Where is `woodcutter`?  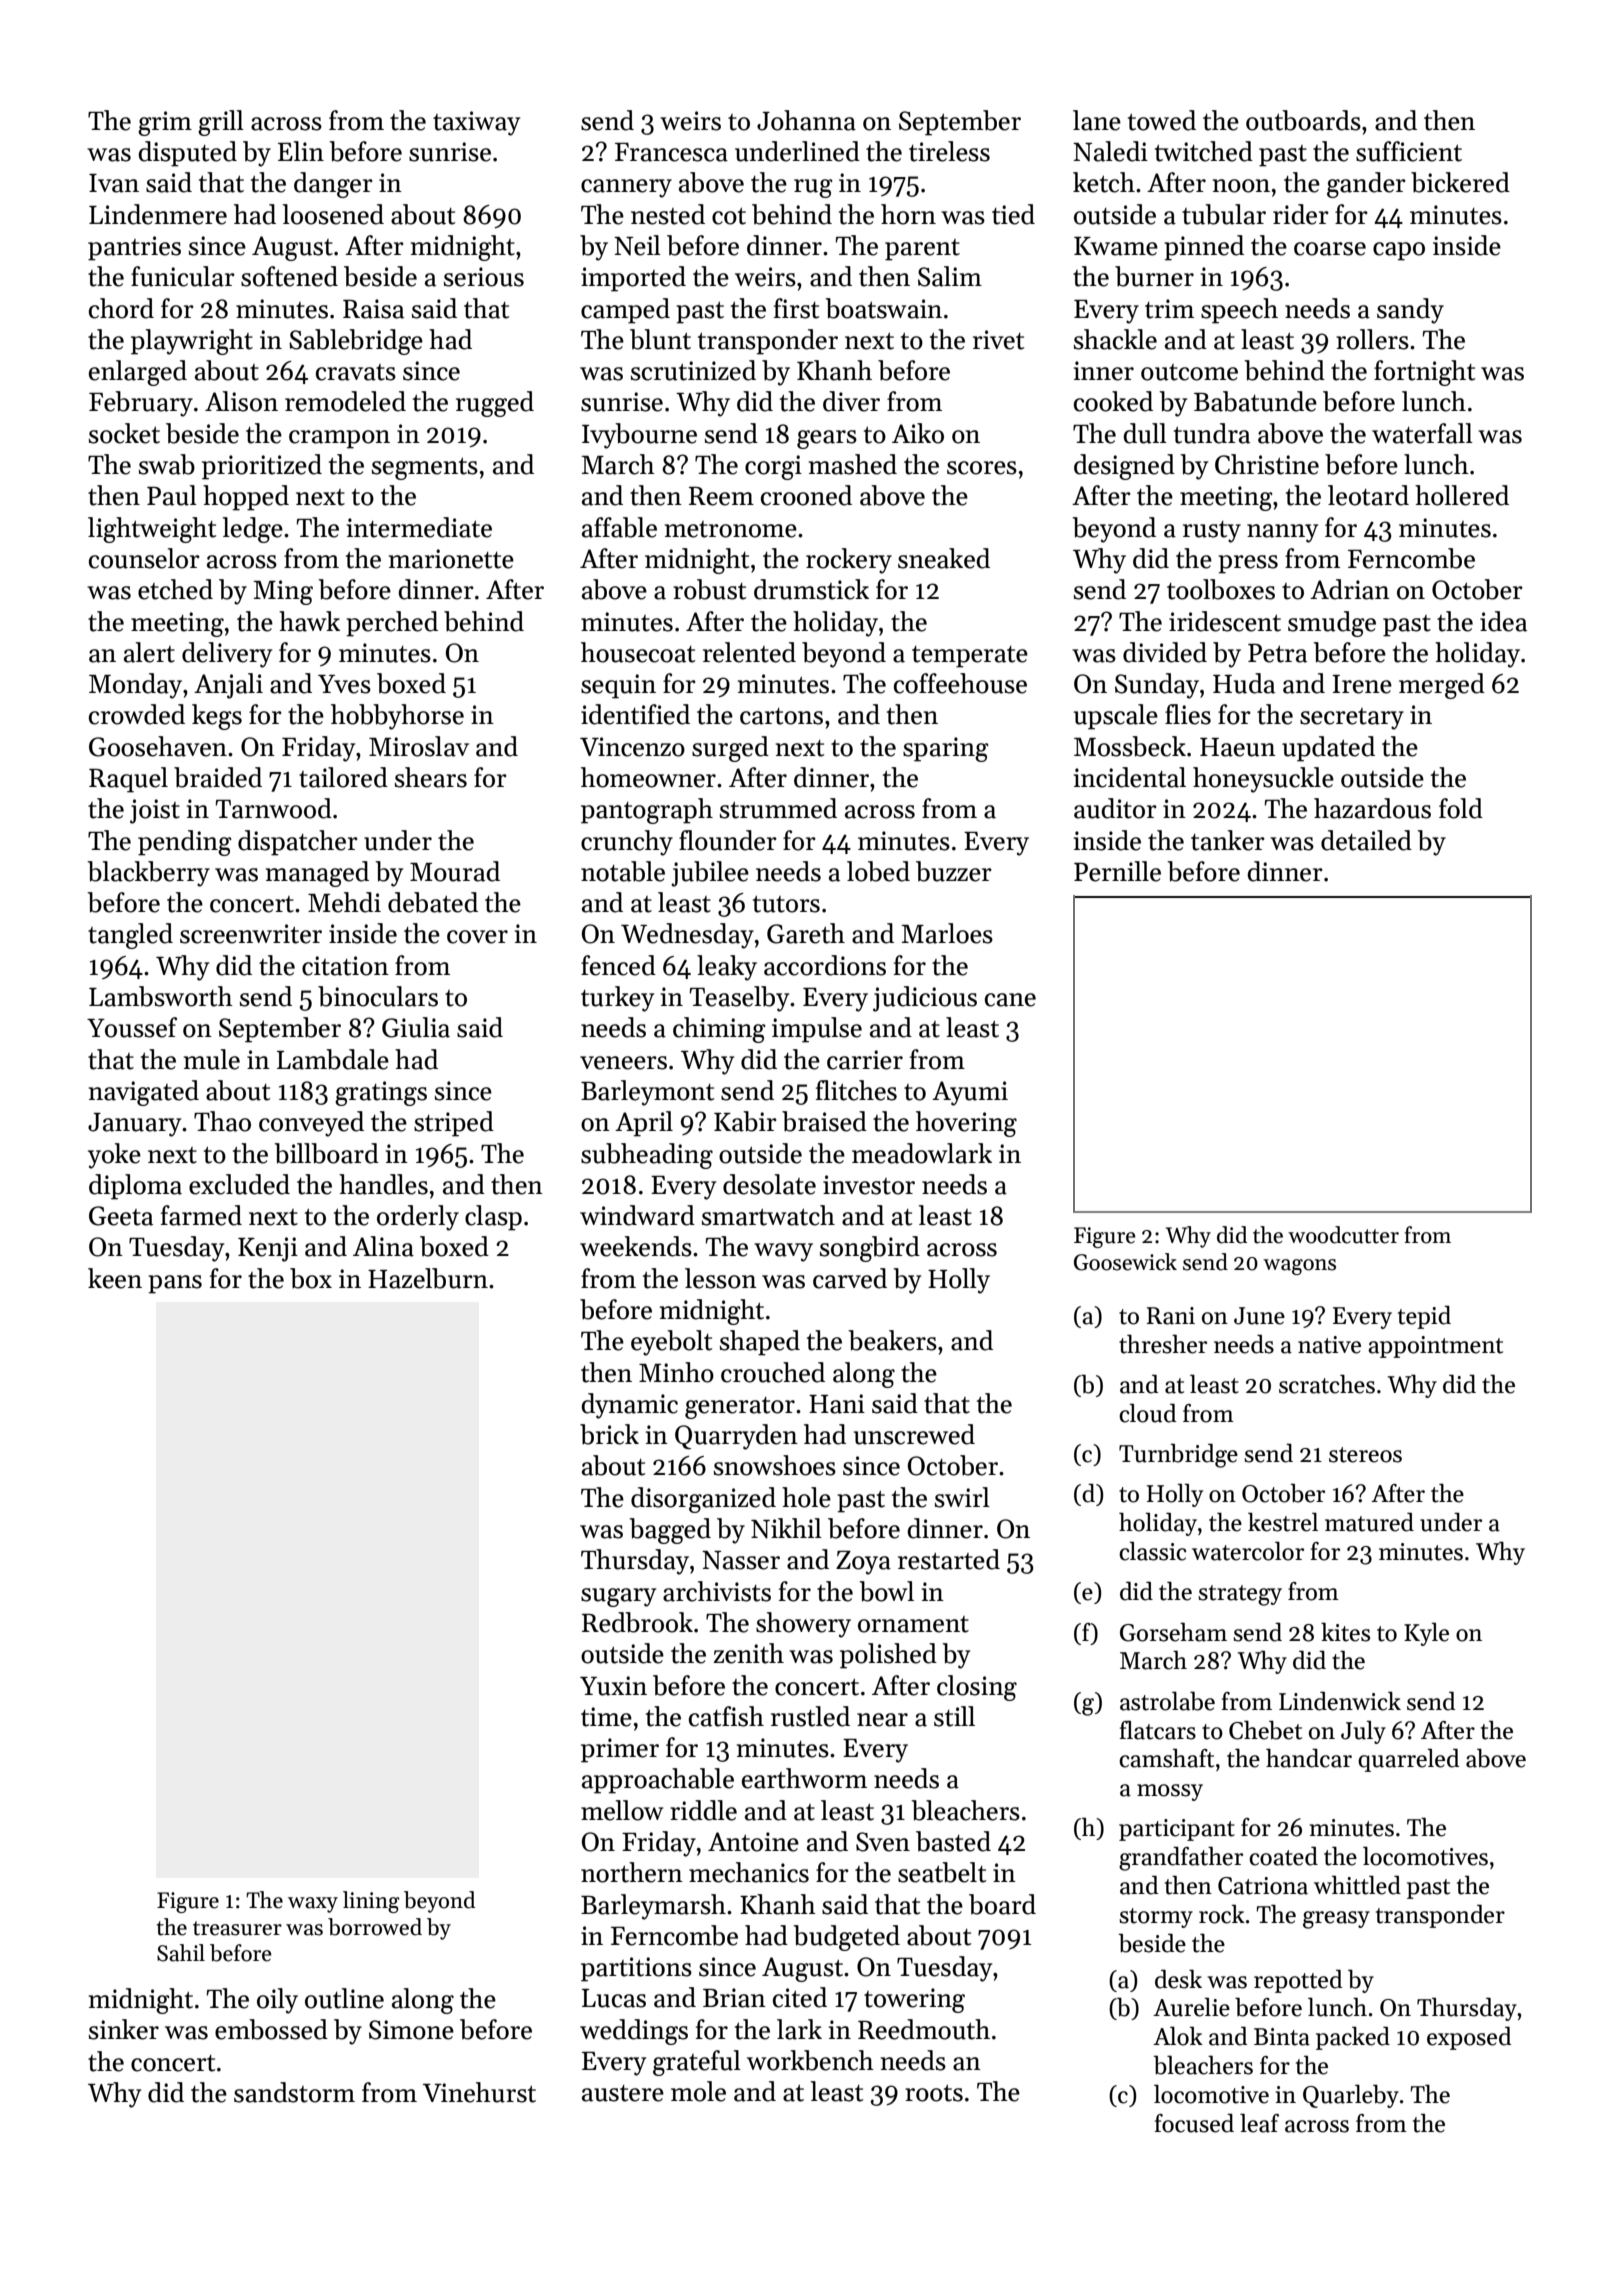 woodcutter is located at coordinates (1343, 1235).
